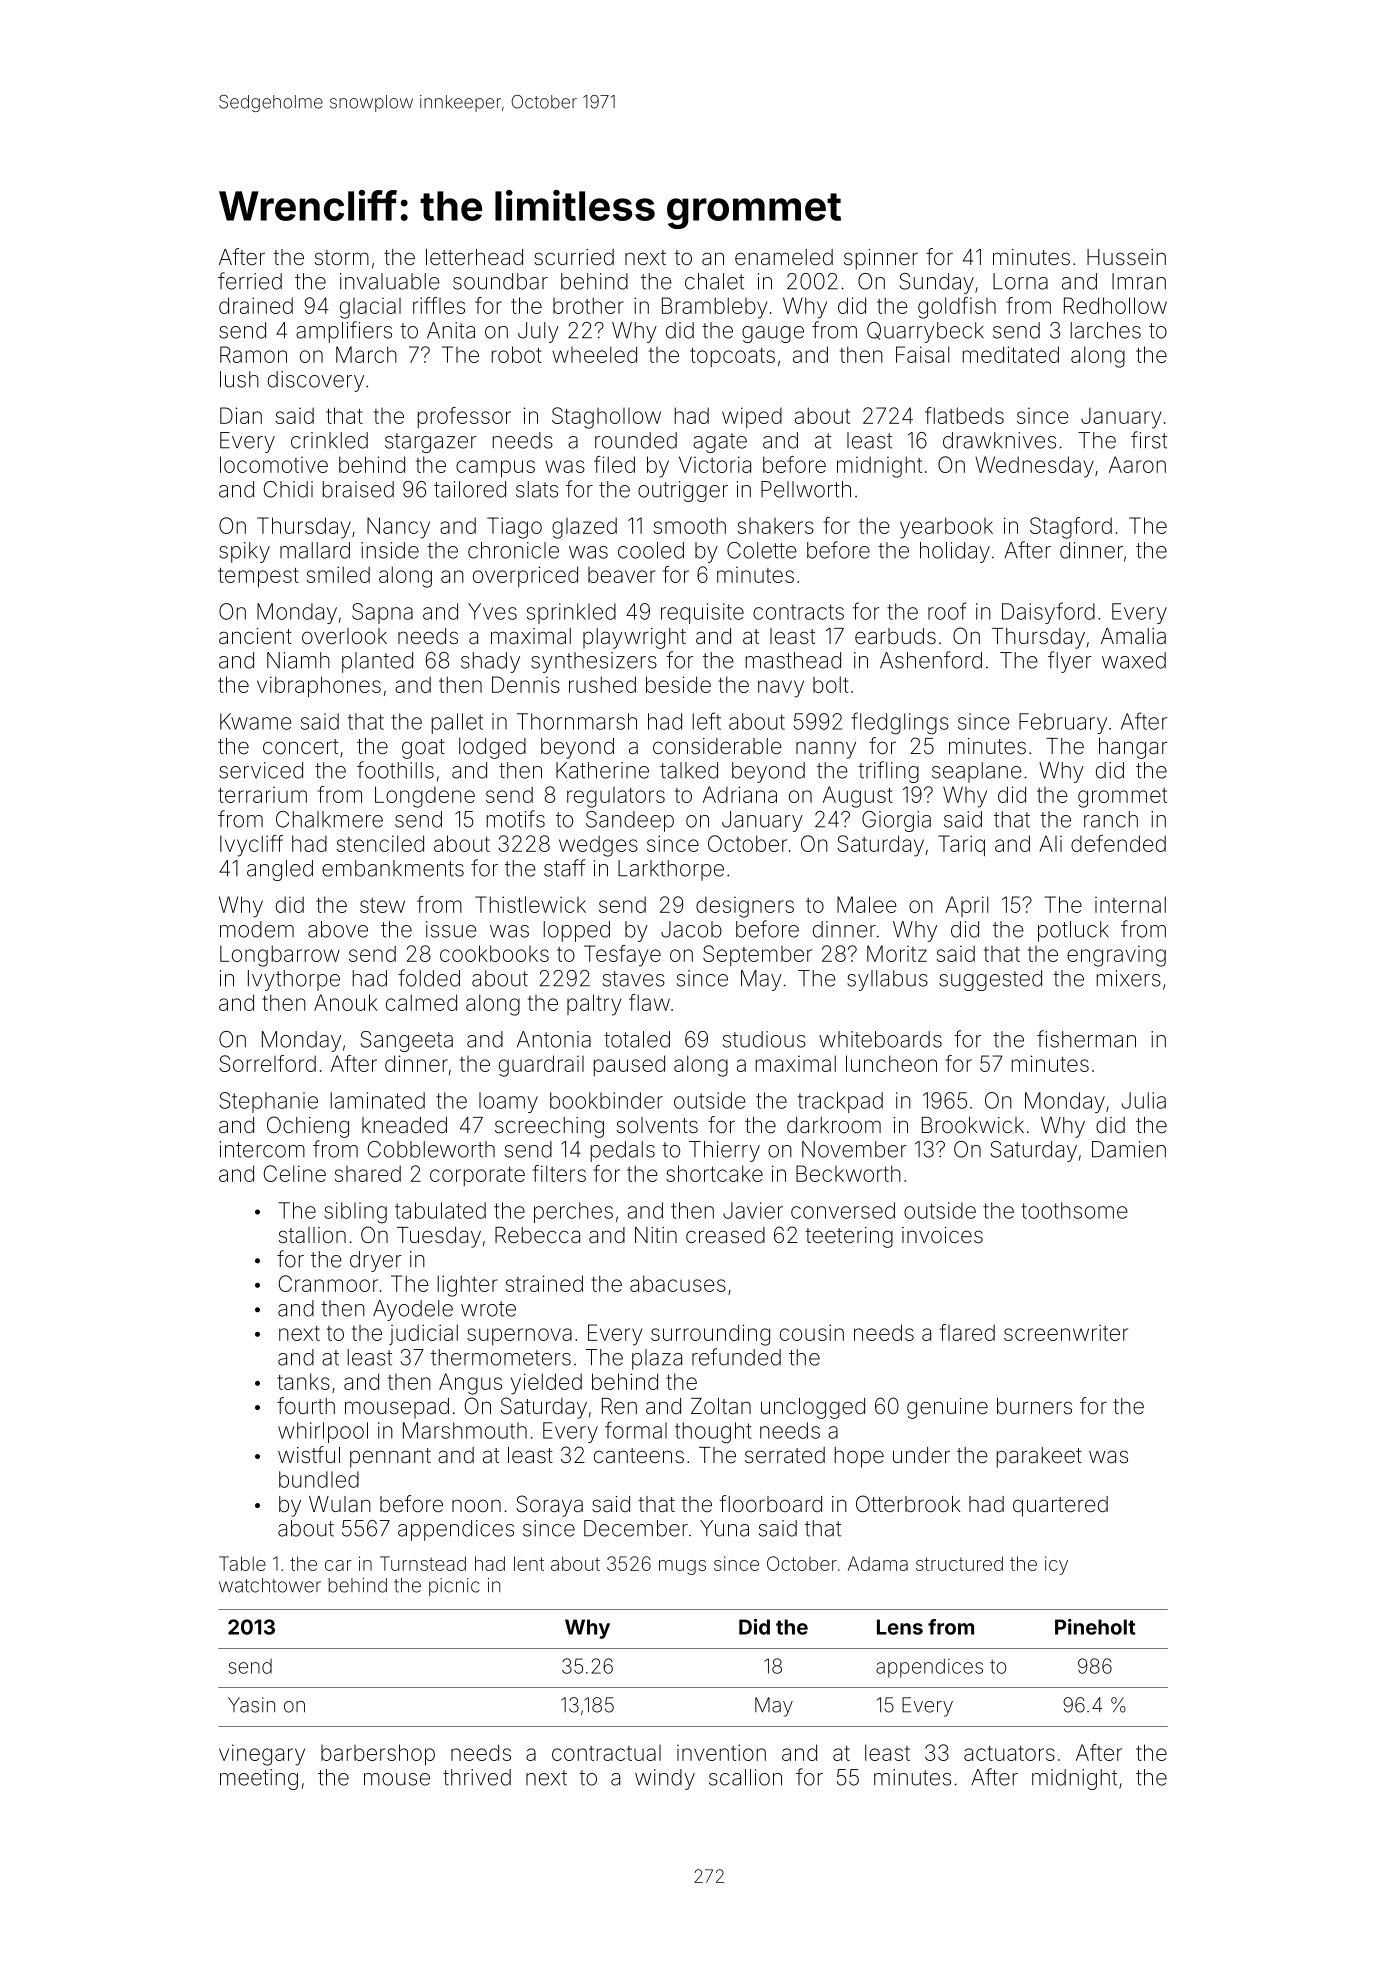  Describe the element at coordinates (806, 489) in the document. I see `Pellworth` at that location.
